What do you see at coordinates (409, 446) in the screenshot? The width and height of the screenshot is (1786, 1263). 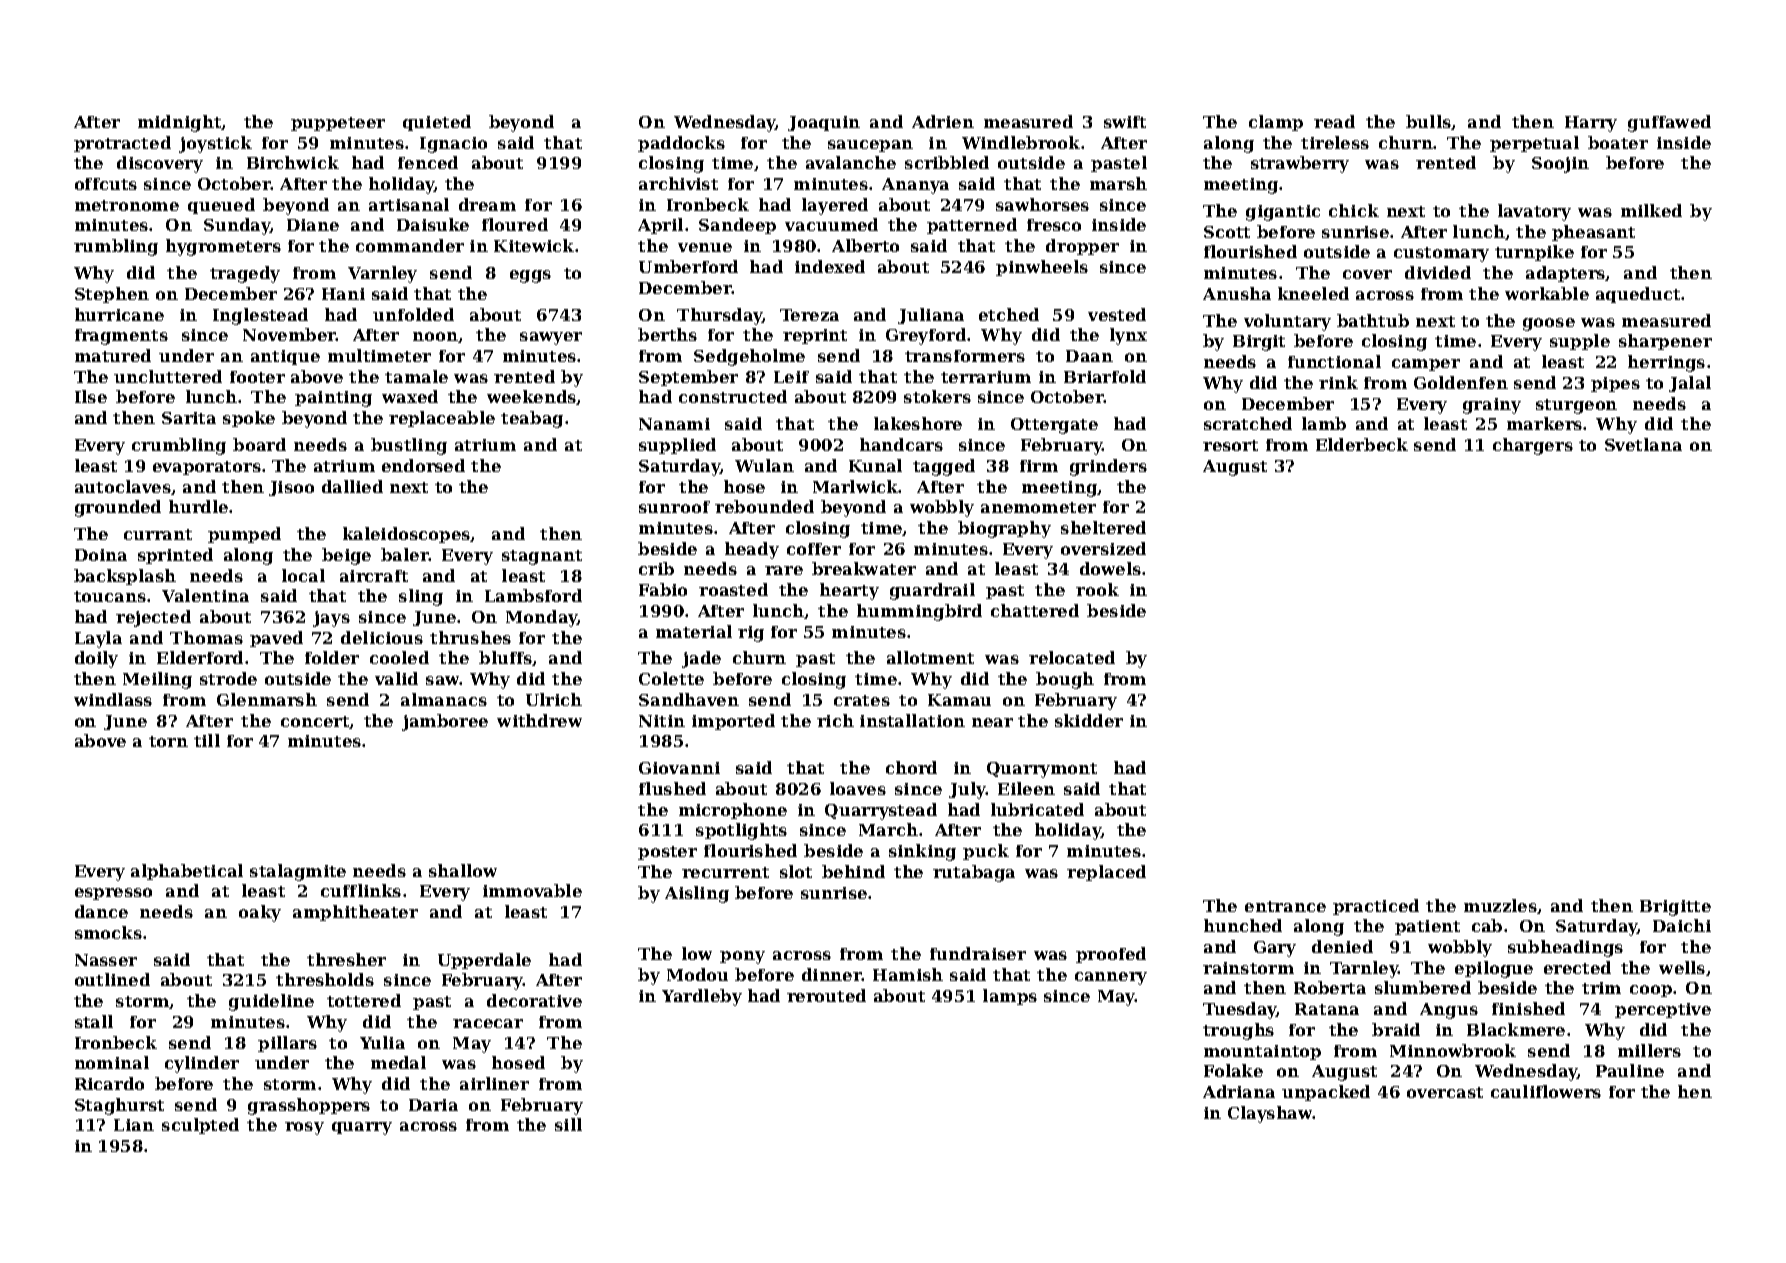 I see `bustling` at bounding box center [409, 446].
